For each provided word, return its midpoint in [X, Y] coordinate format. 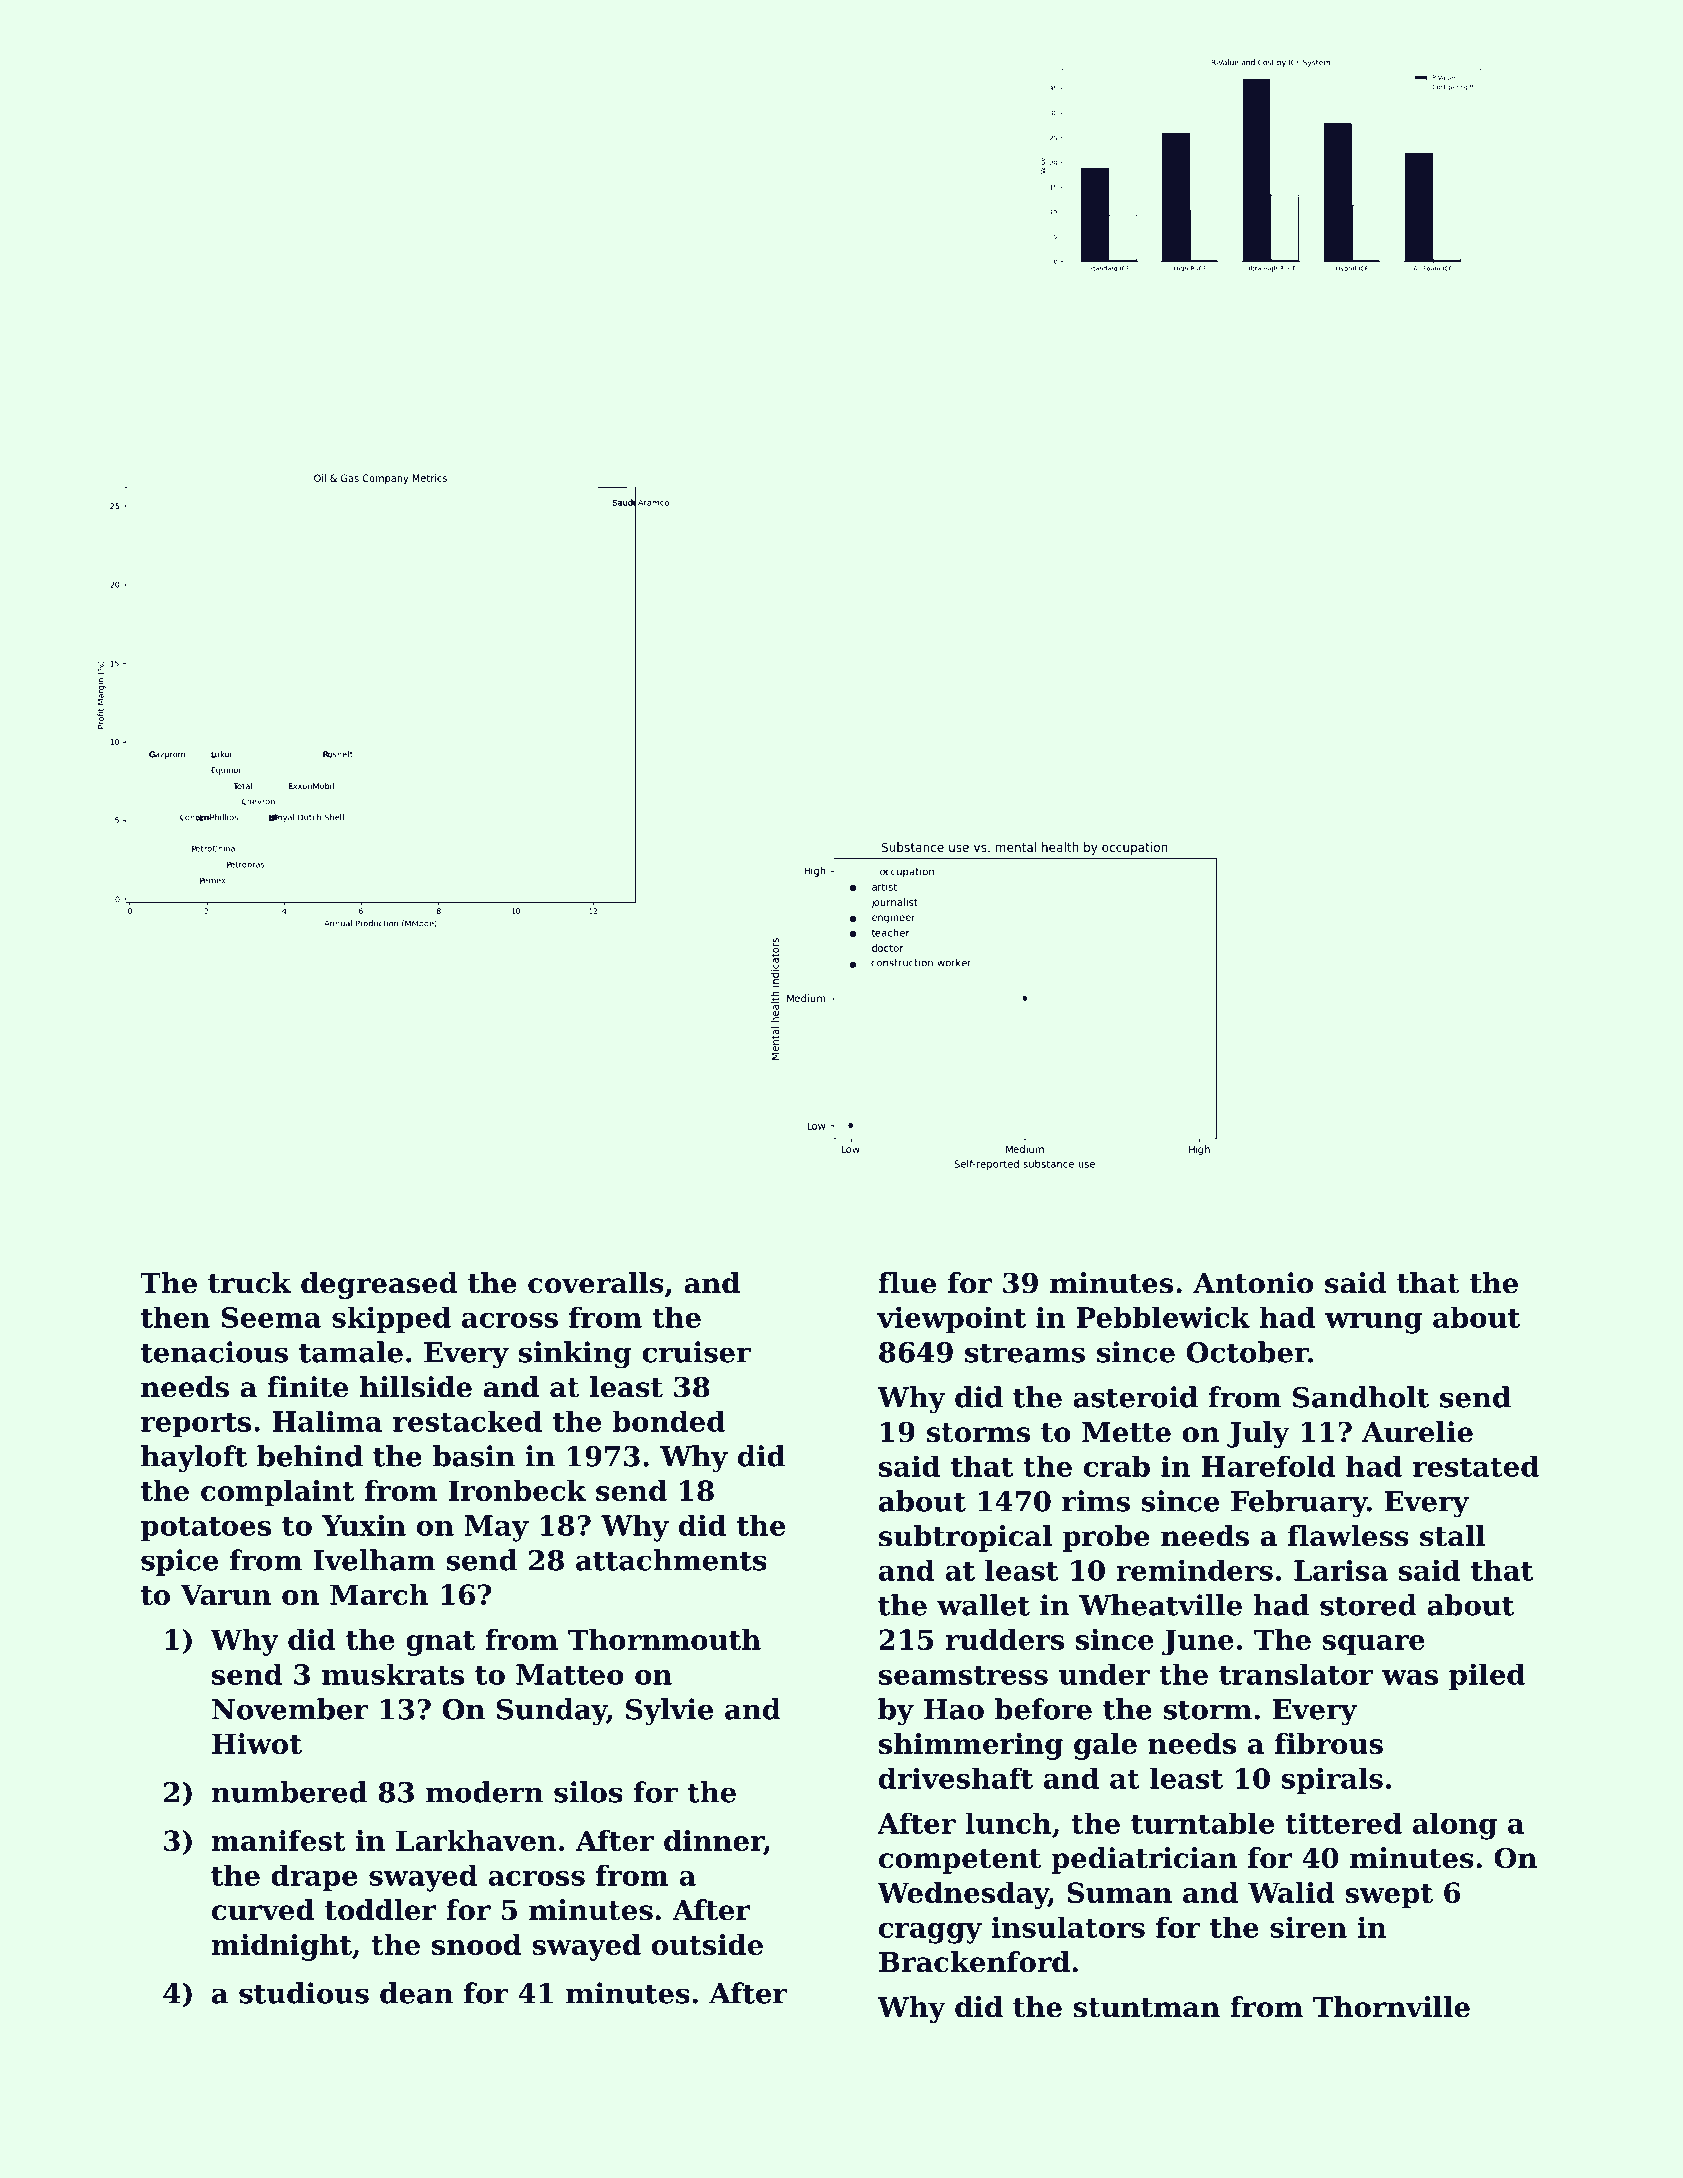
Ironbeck [517, 1490]
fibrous [1329, 1743]
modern [484, 1792]
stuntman [1146, 2008]
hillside [416, 1387]
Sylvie [669, 1712]
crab [1117, 1466]
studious [304, 1993]
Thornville [1391, 2007]
